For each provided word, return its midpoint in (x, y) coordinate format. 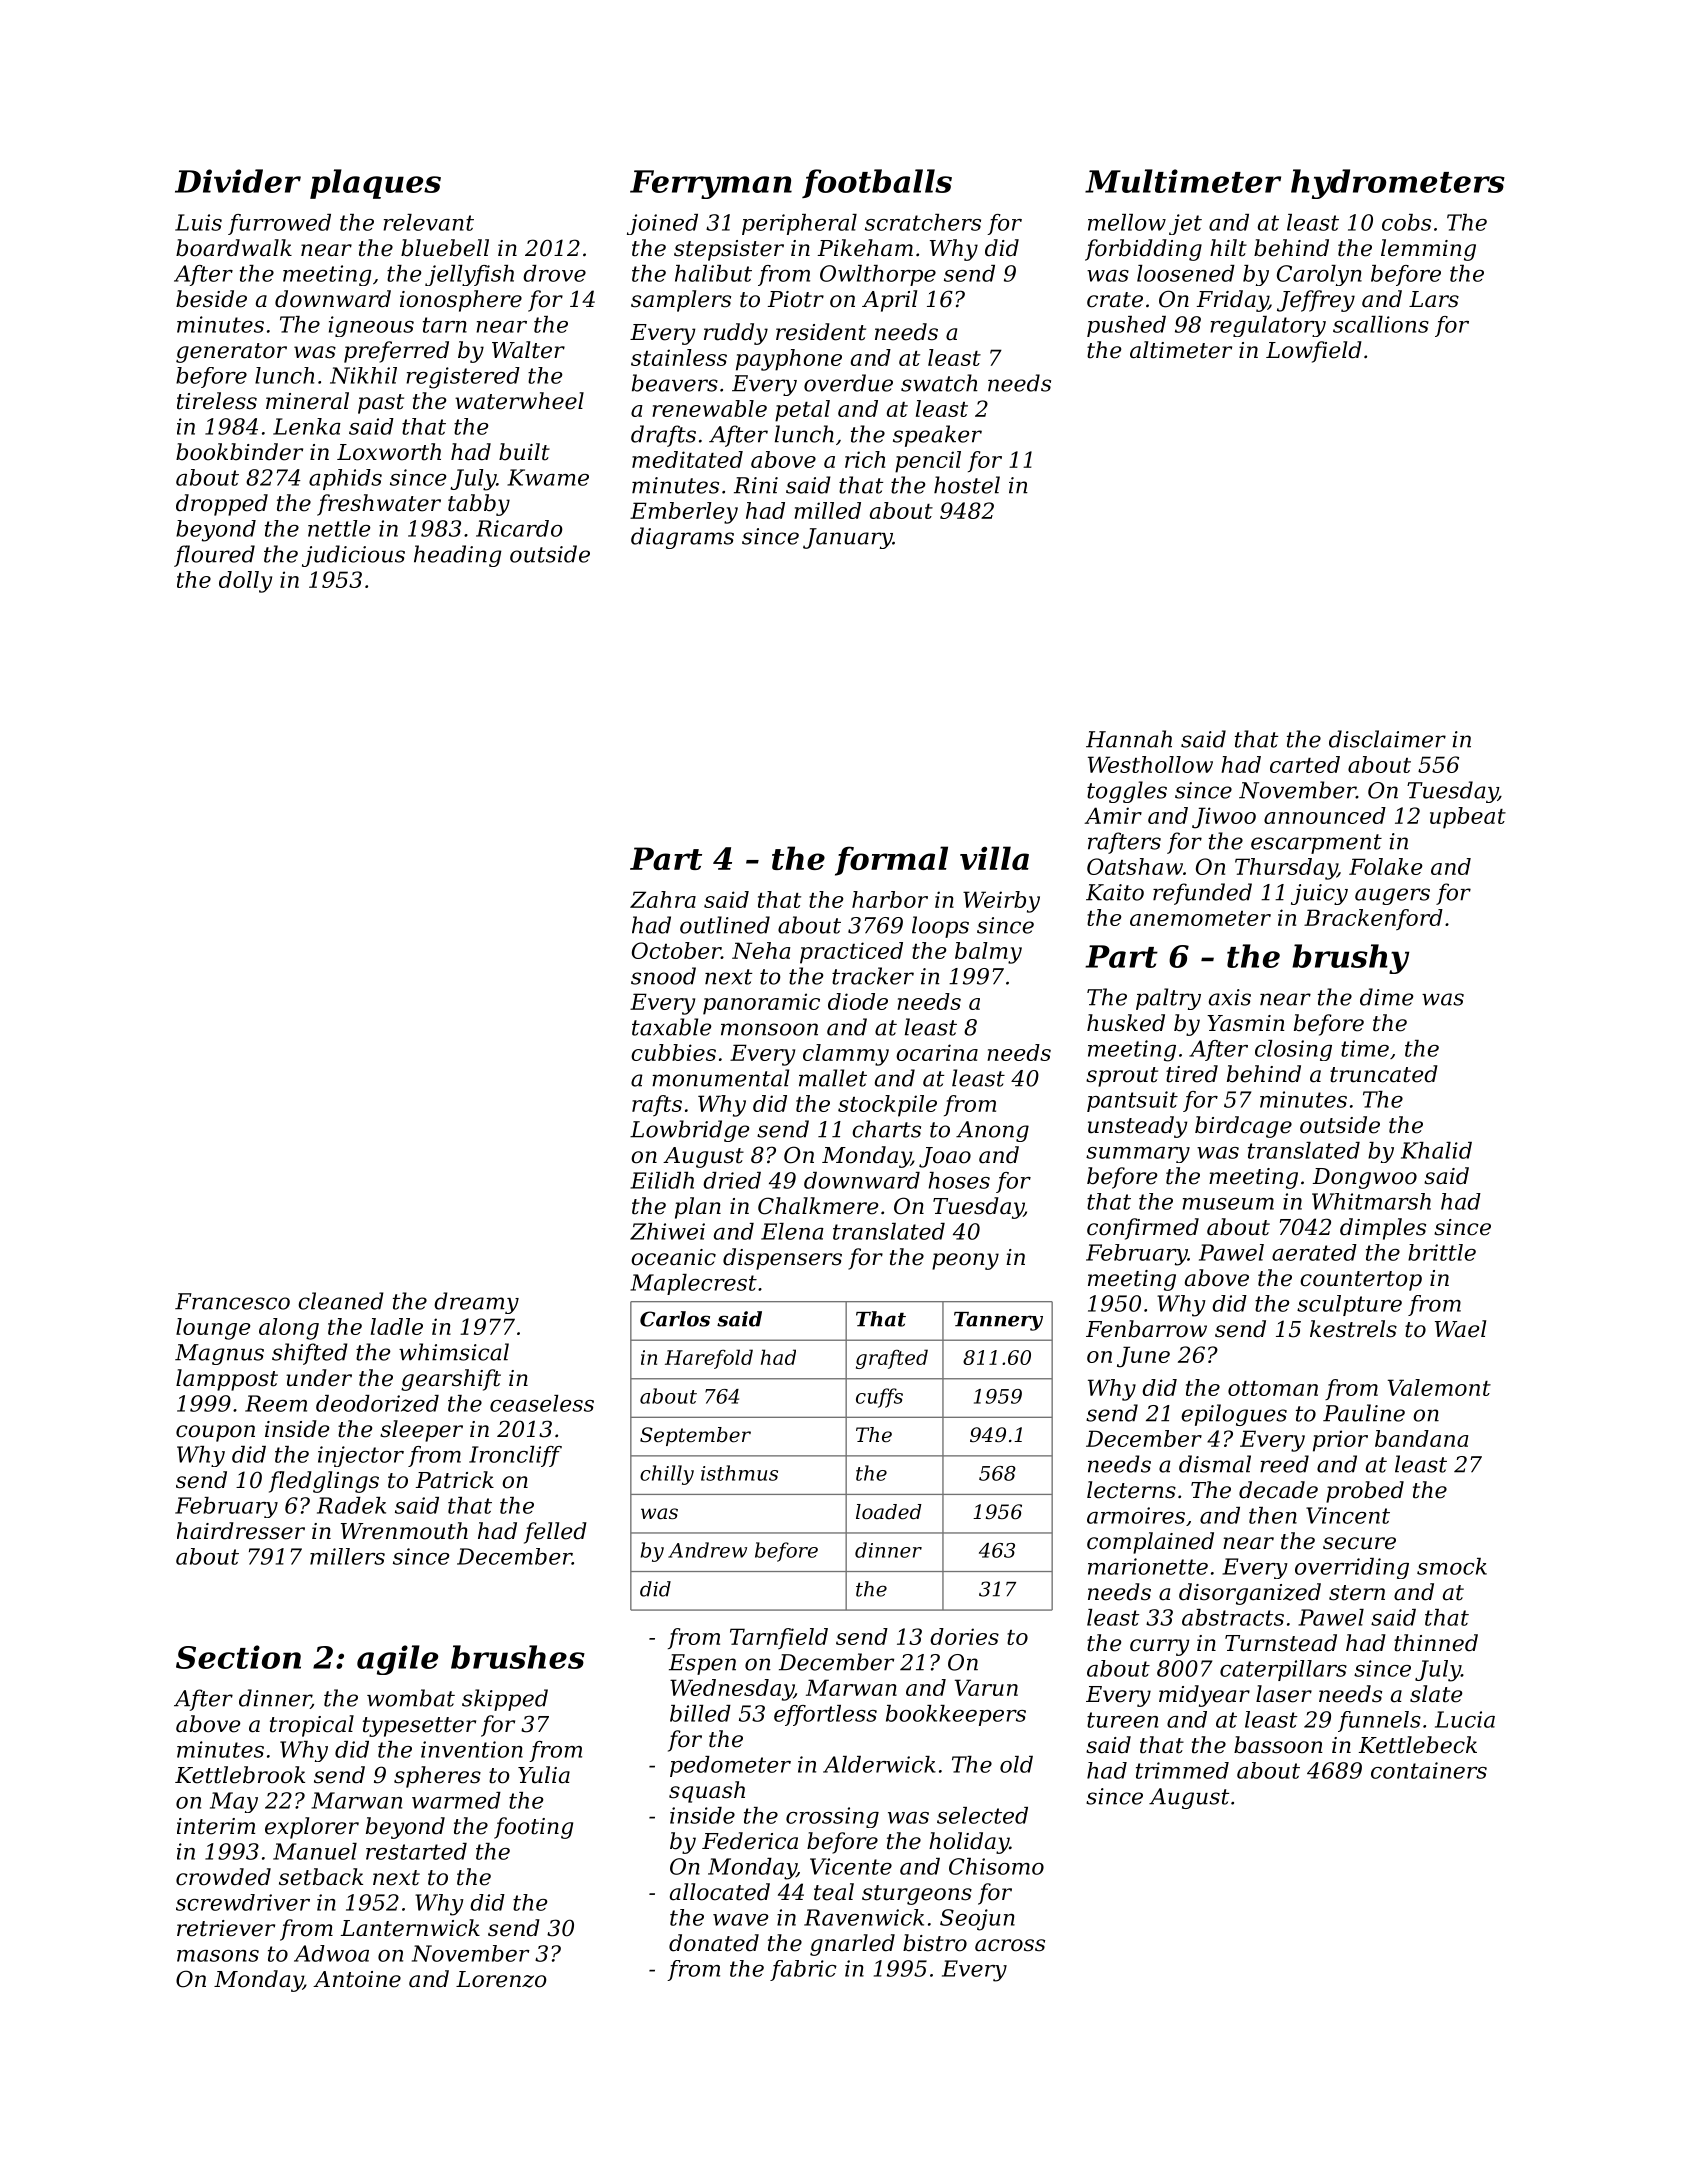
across (1010, 1945)
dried (732, 1180)
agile (397, 1660)
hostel (967, 485)
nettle (339, 528)
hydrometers (1398, 184)
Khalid (1436, 1150)
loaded (889, 1512)
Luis (198, 222)
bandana (1421, 1438)
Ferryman (711, 184)
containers (1429, 1770)
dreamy (476, 1303)
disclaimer (1387, 739)
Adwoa (331, 1953)
